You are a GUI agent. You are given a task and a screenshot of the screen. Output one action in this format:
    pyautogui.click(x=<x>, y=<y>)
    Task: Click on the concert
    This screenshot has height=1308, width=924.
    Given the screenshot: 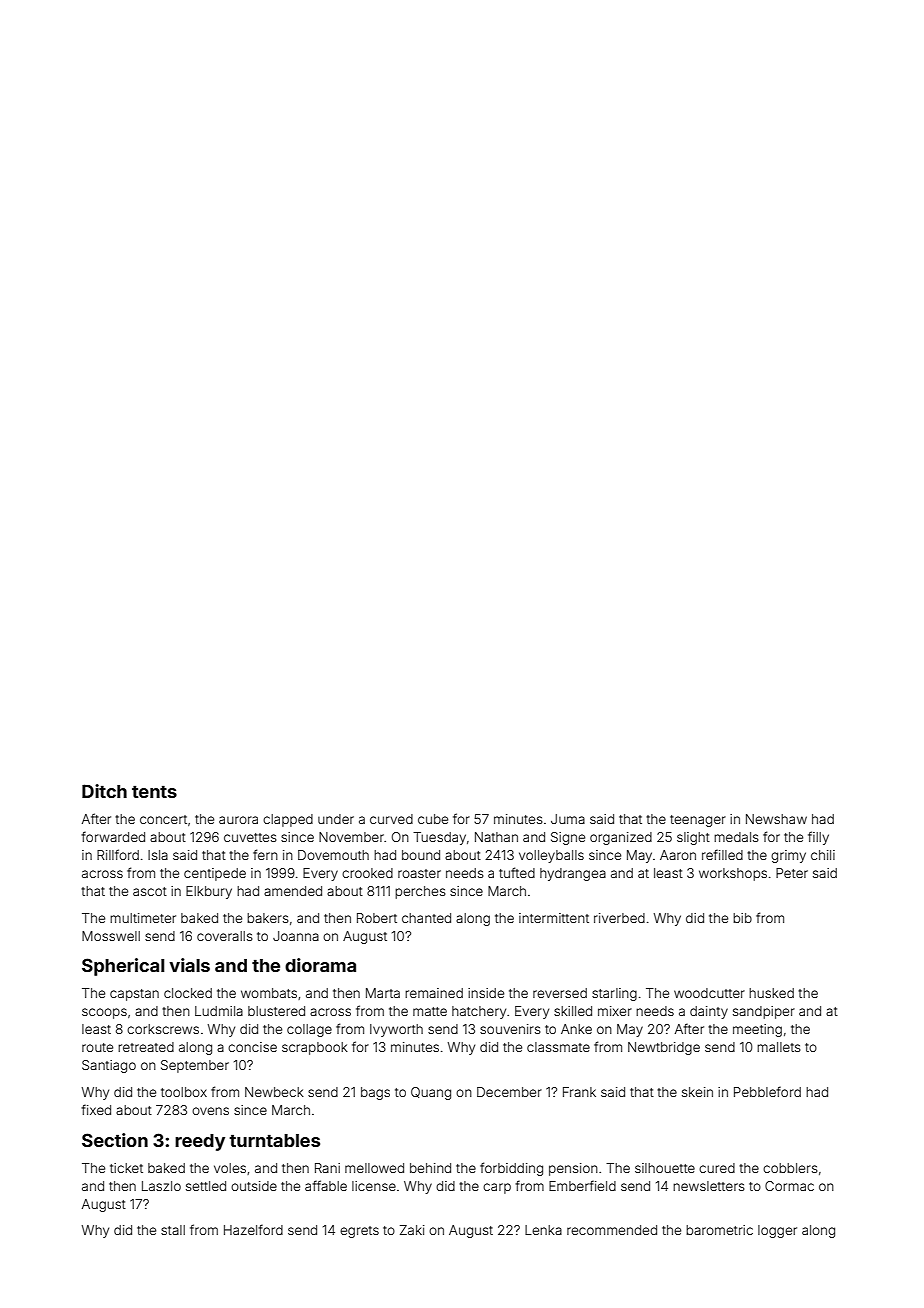 What is the action you would take?
    pyautogui.click(x=163, y=819)
